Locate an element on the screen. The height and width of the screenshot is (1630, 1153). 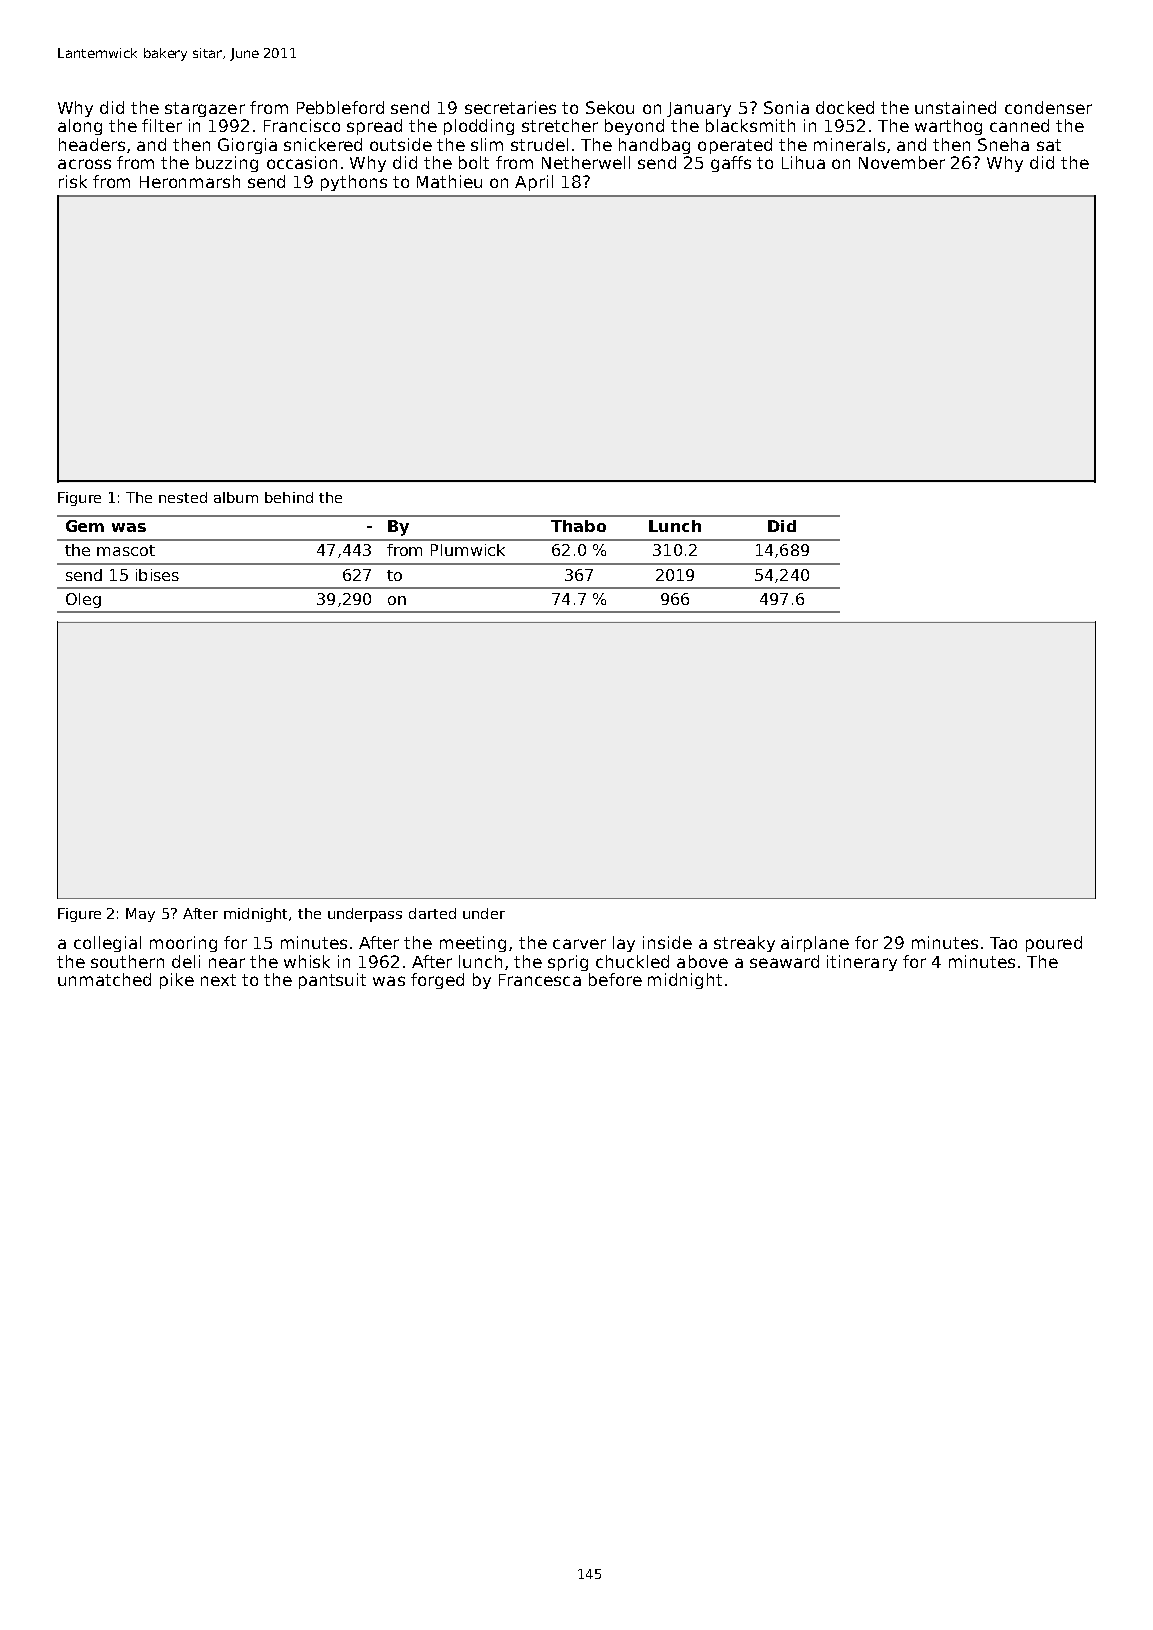
November is located at coordinates (902, 162).
